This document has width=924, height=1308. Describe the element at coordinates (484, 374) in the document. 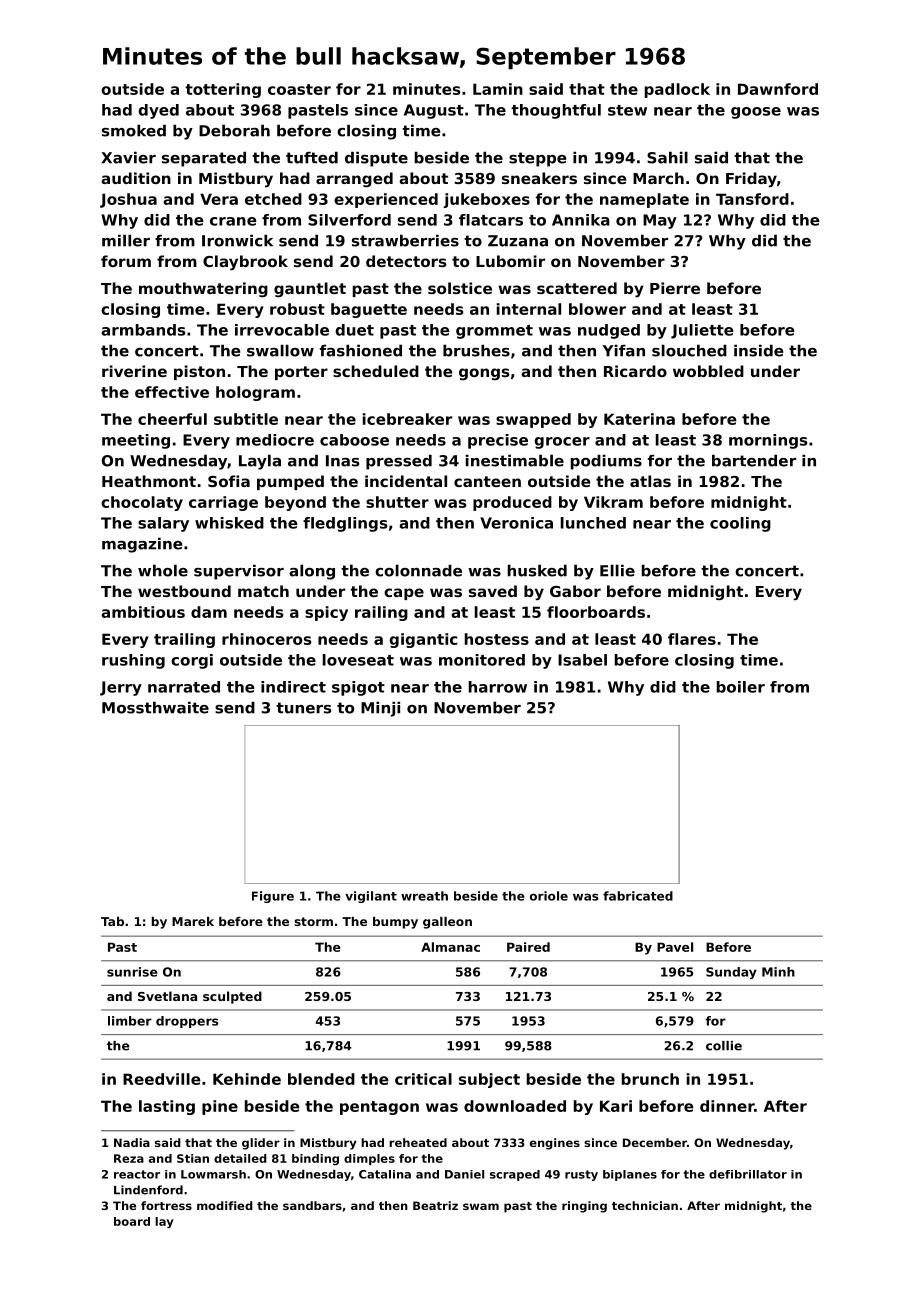

I see `gongs` at that location.
